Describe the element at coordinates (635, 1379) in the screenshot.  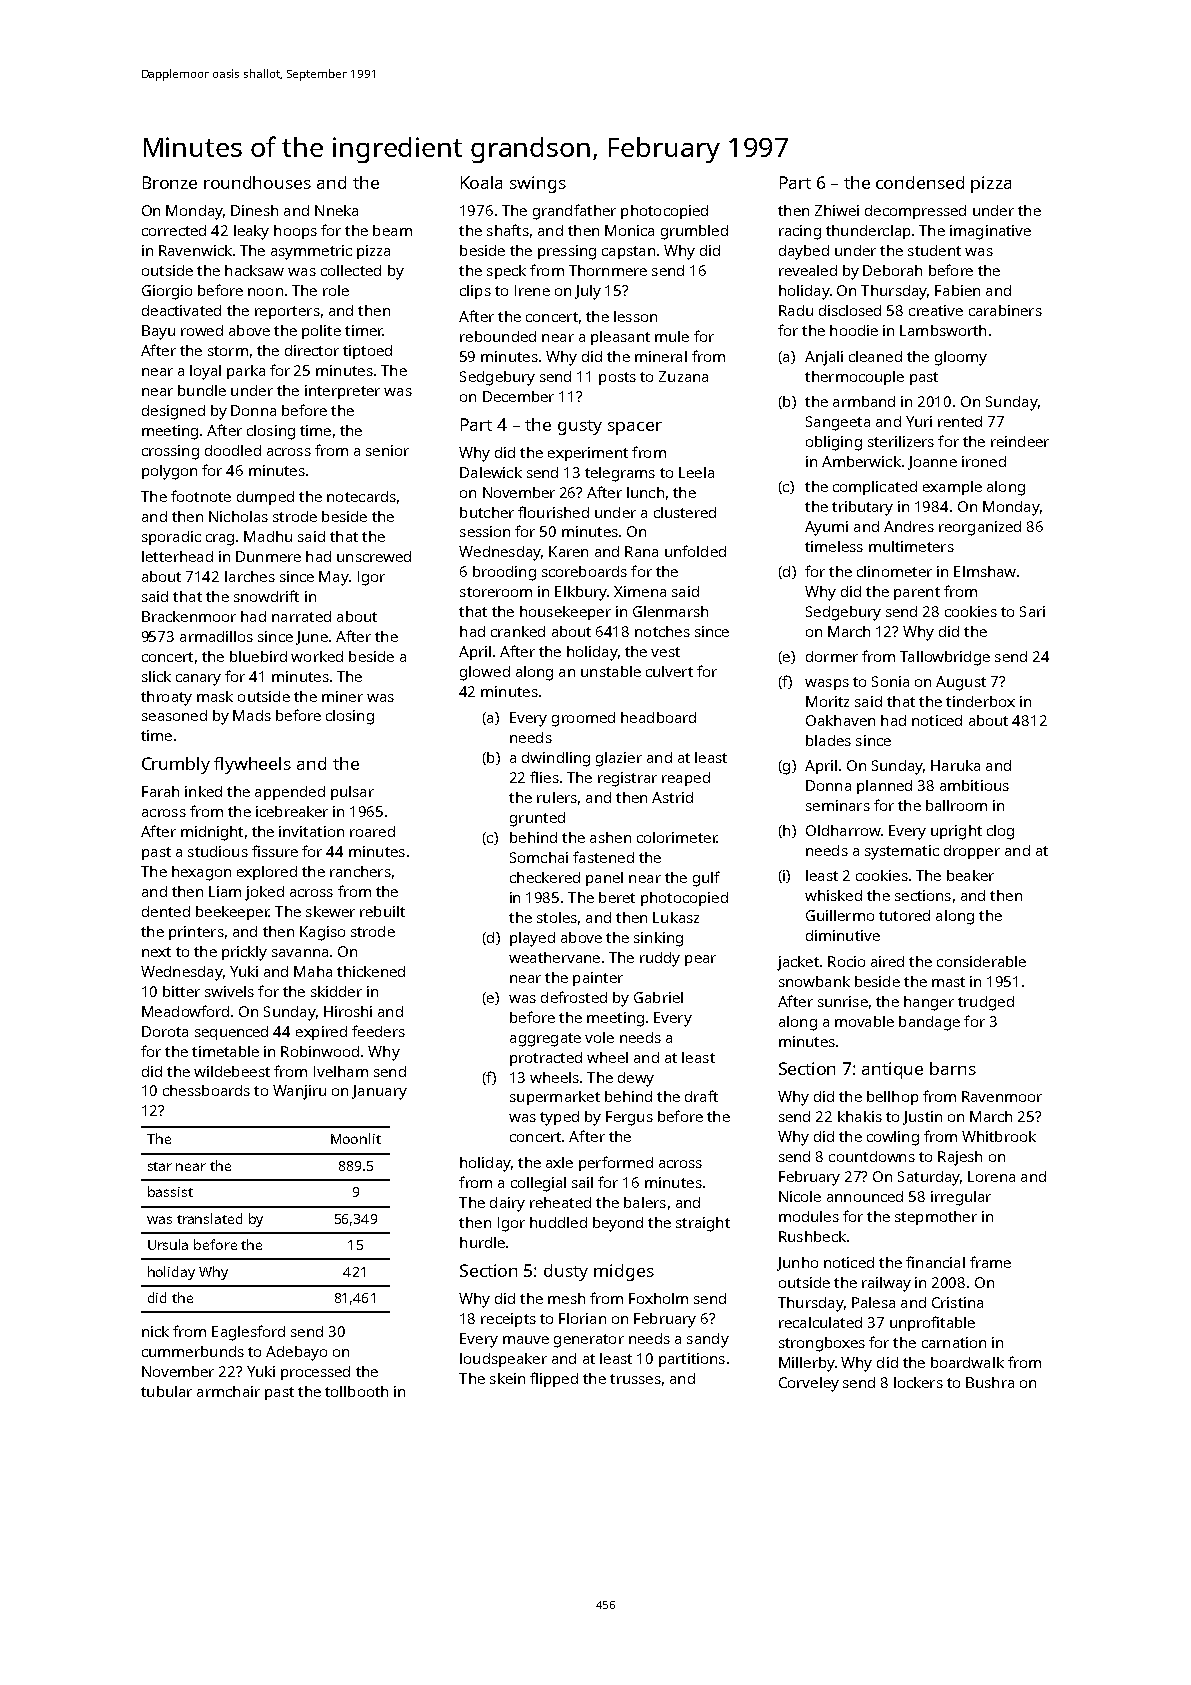
I see `trusses` at that location.
